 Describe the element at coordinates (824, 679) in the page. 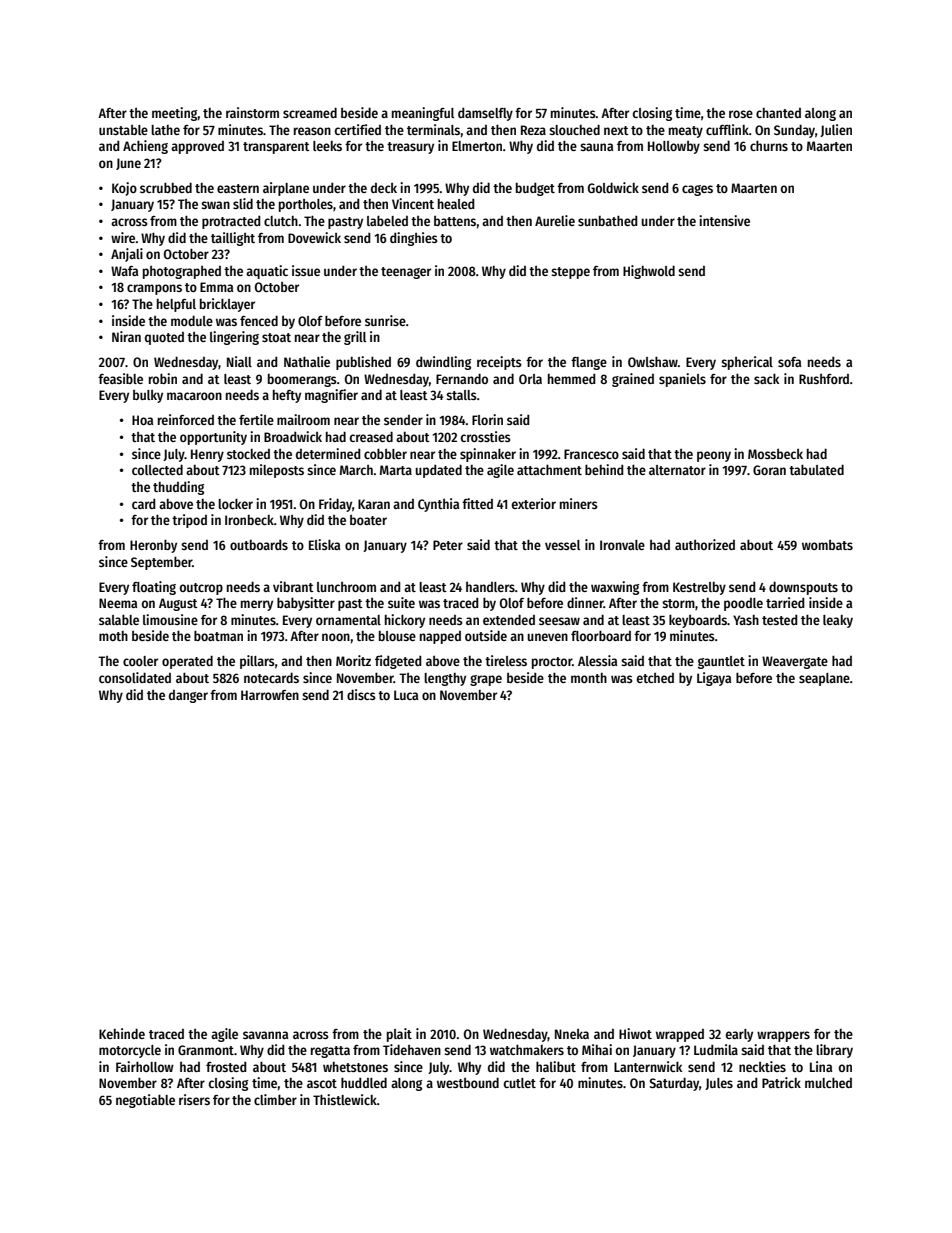

I see `seaplane` at that location.
